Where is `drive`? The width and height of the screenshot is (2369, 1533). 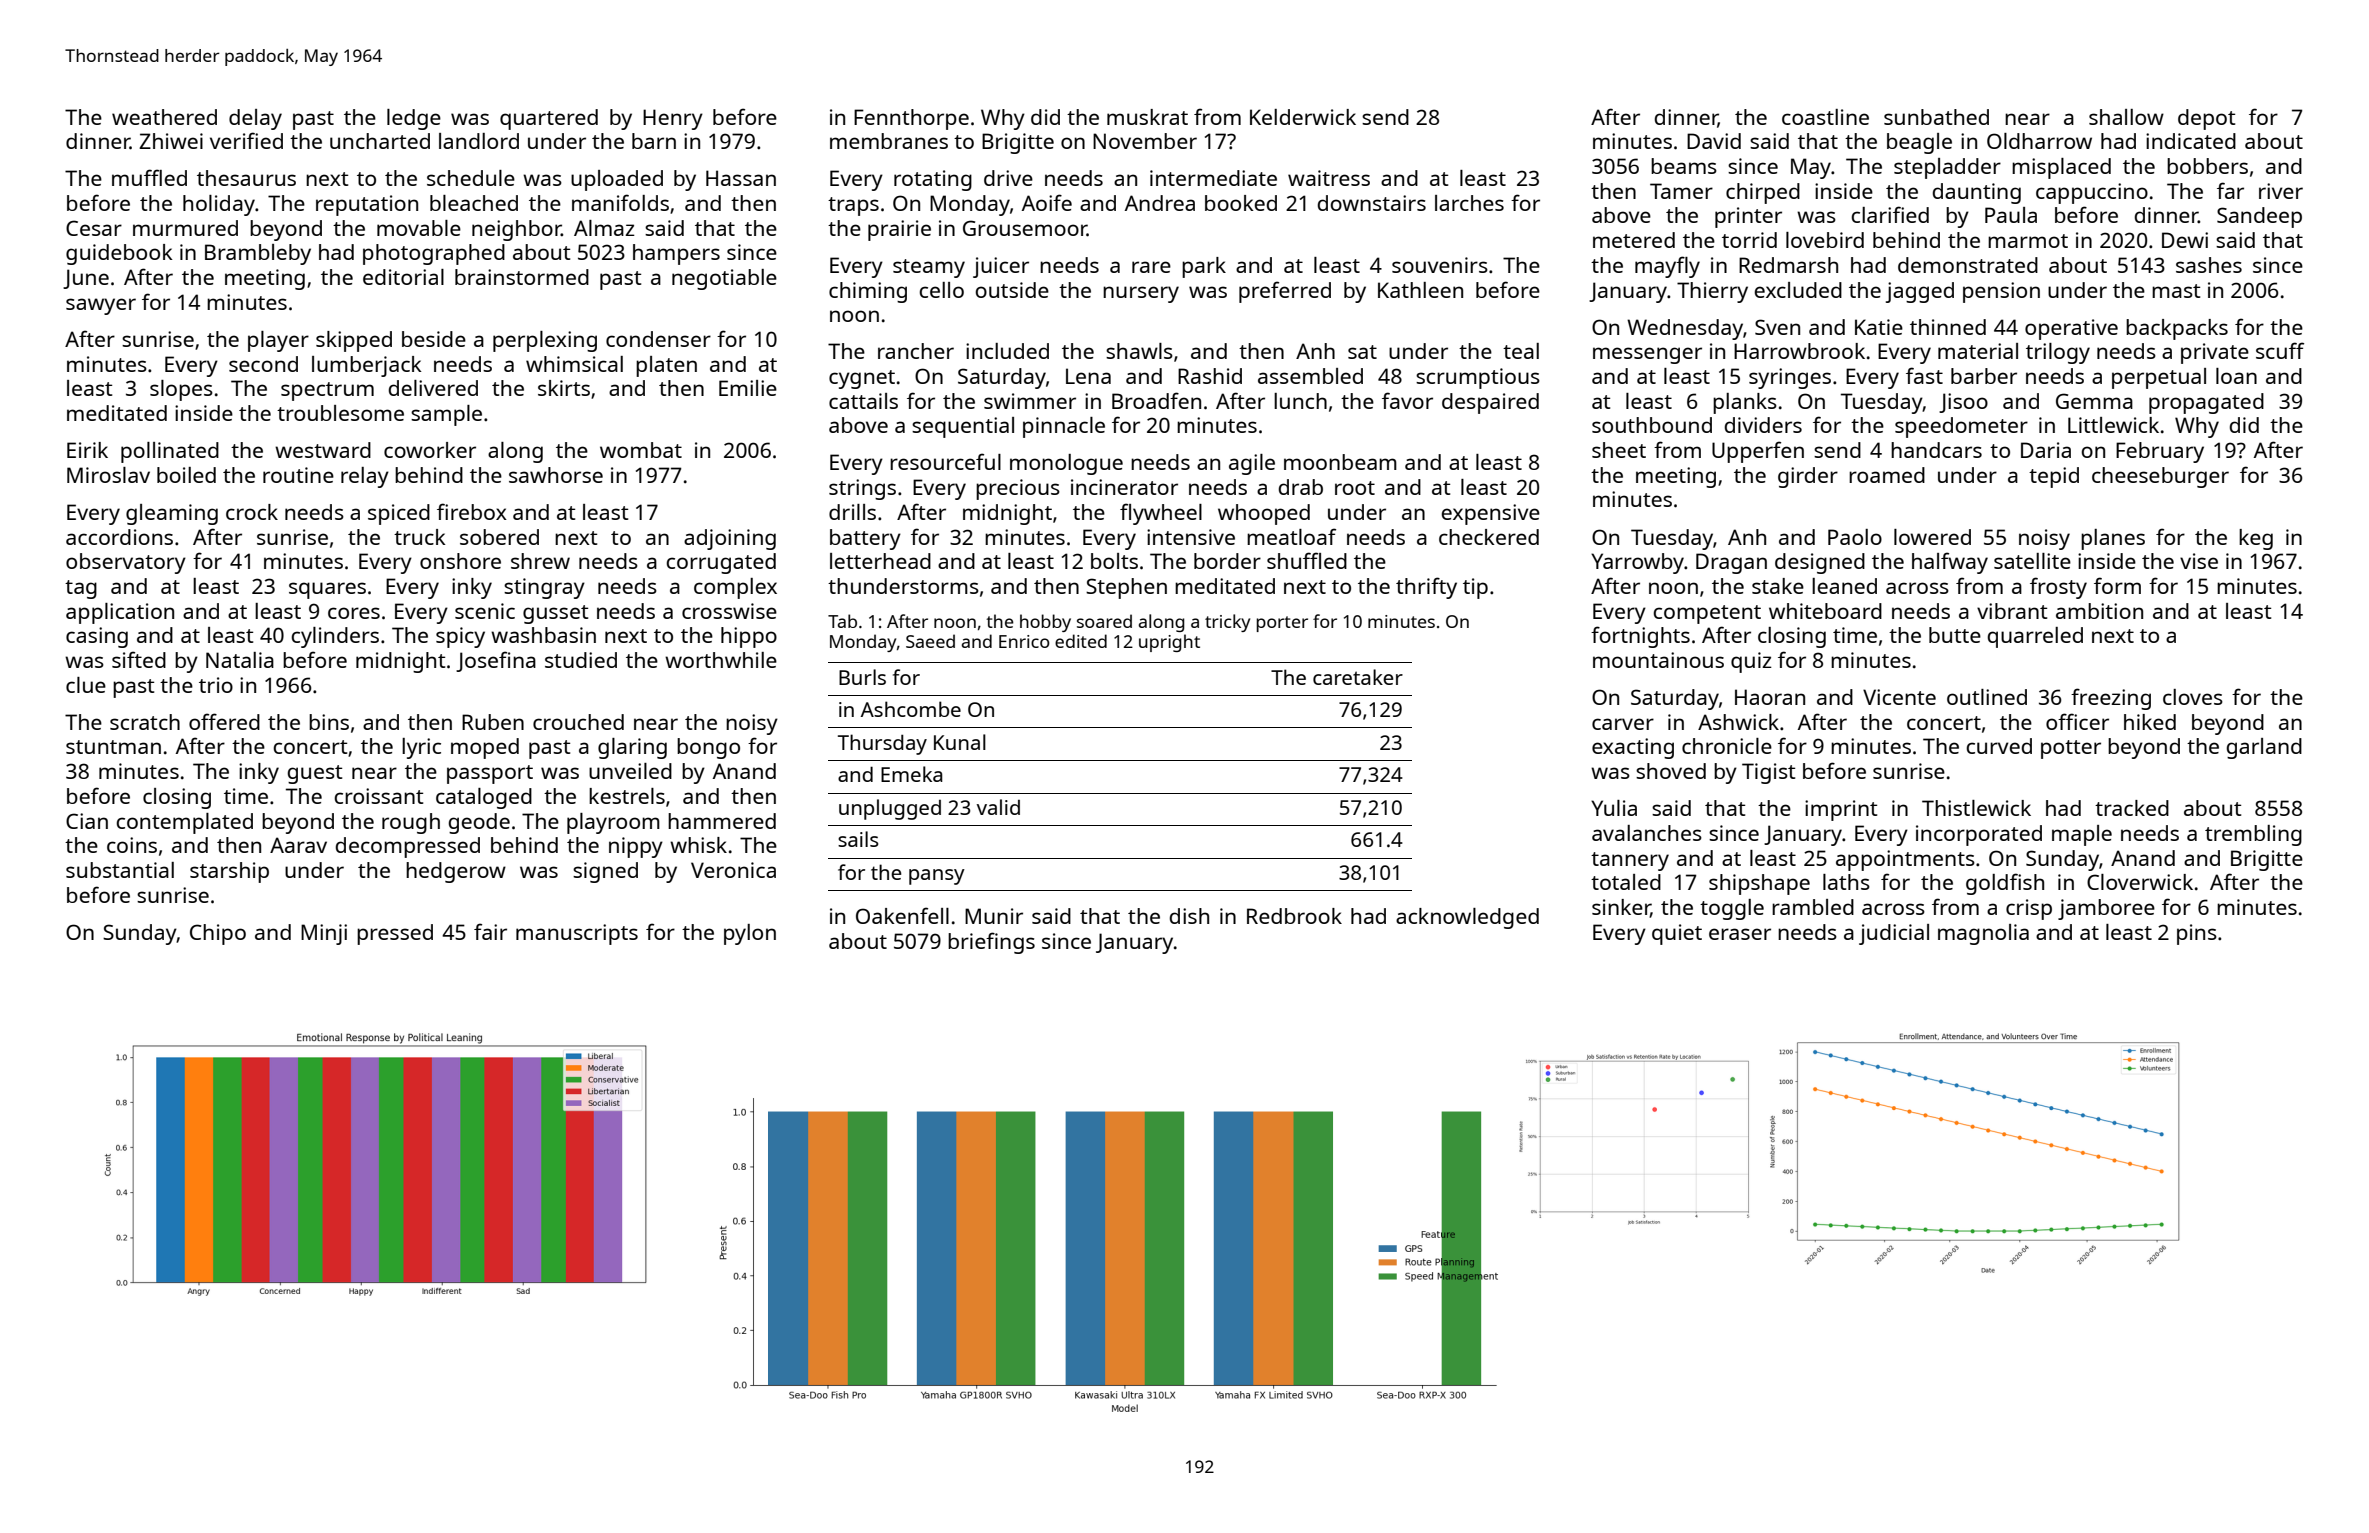
drive is located at coordinates (1008, 178).
